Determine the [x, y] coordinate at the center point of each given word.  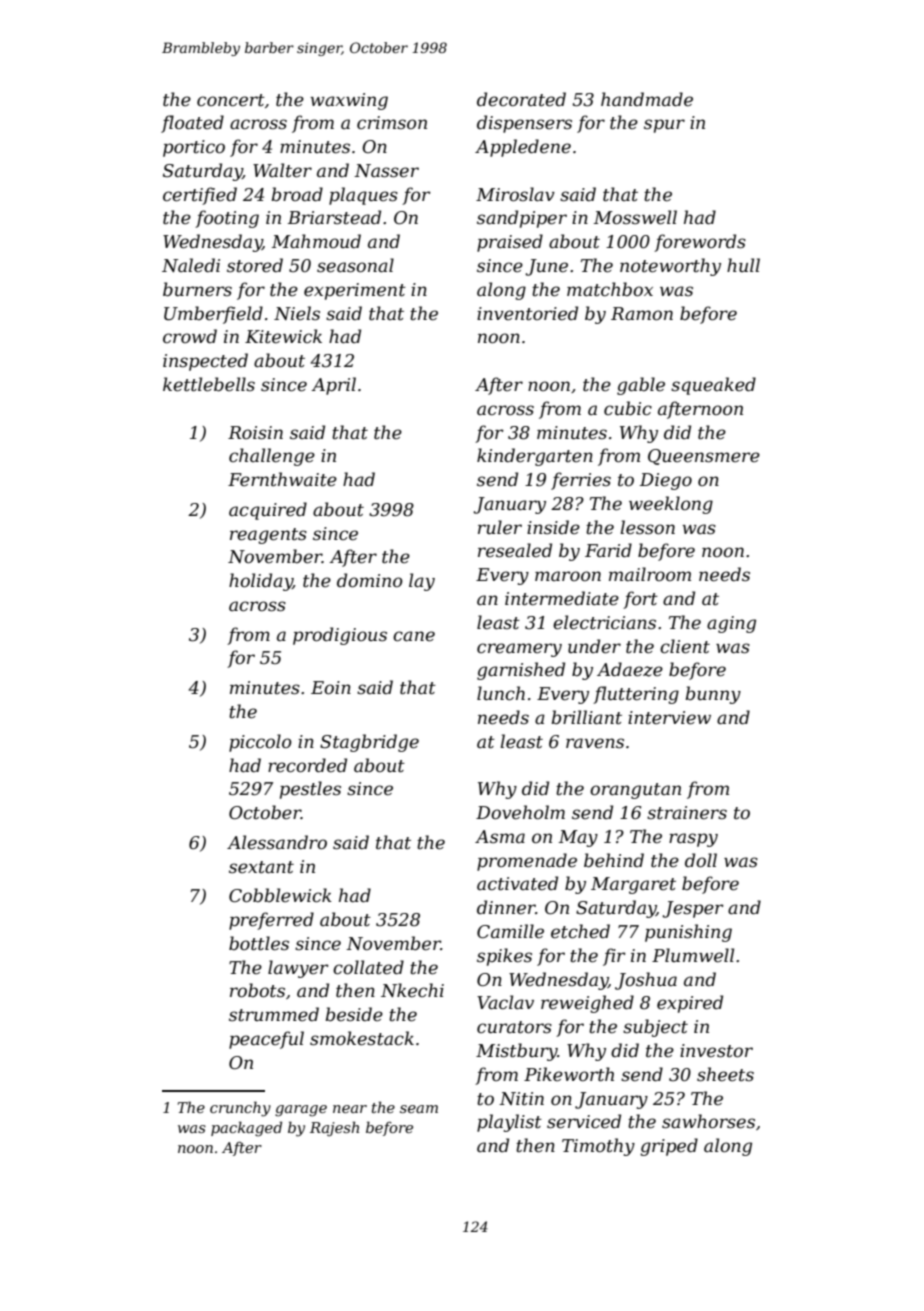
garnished [521, 671]
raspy [693, 840]
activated [517, 883]
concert [231, 100]
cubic [628, 408]
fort [640, 600]
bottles [259, 943]
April [333, 386]
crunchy [240, 1109]
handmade [647, 99]
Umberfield [213, 315]
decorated [521, 99]
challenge [272, 457]
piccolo [260, 743]
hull [743, 265]
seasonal [355, 265]
